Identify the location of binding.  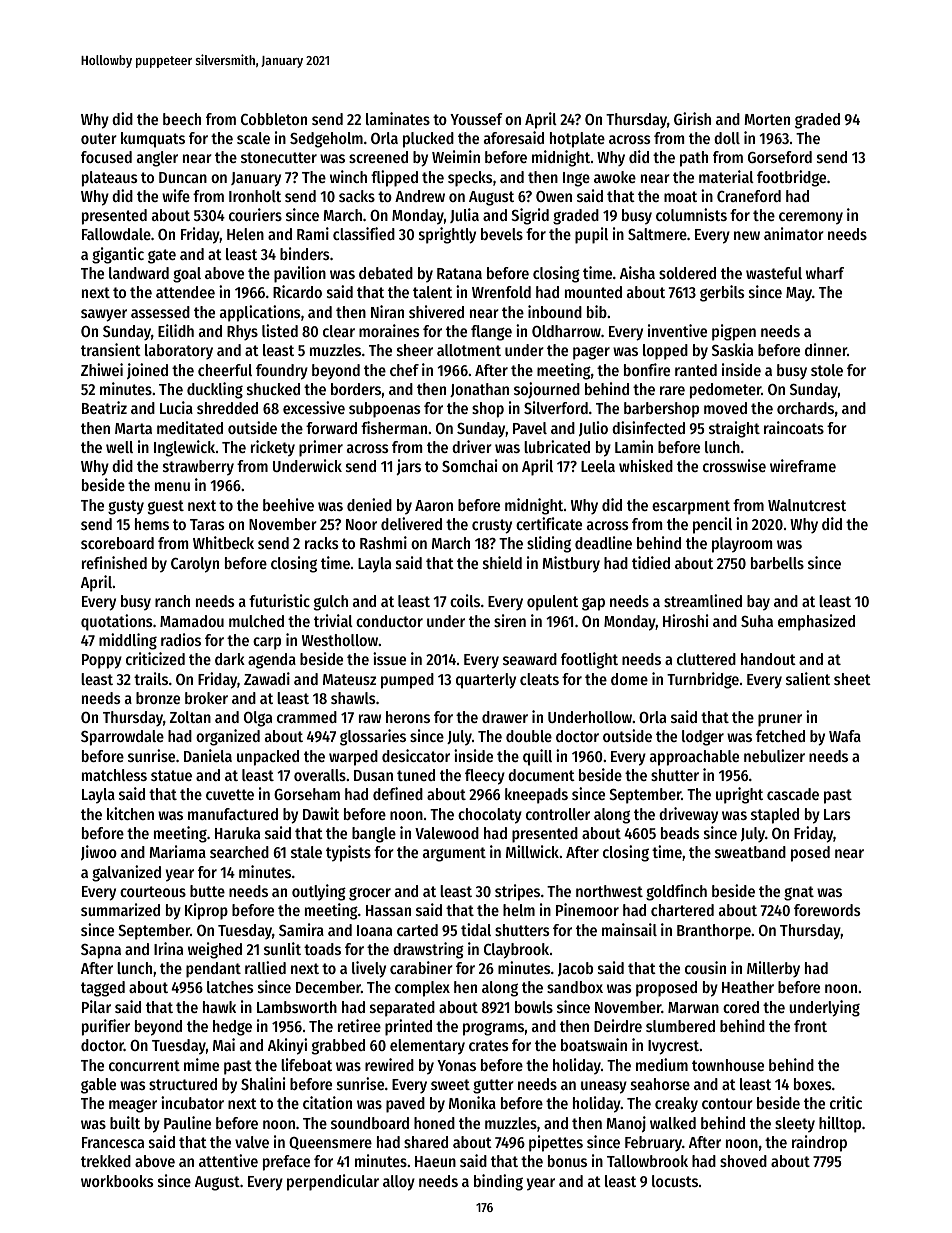
(498, 1182).
